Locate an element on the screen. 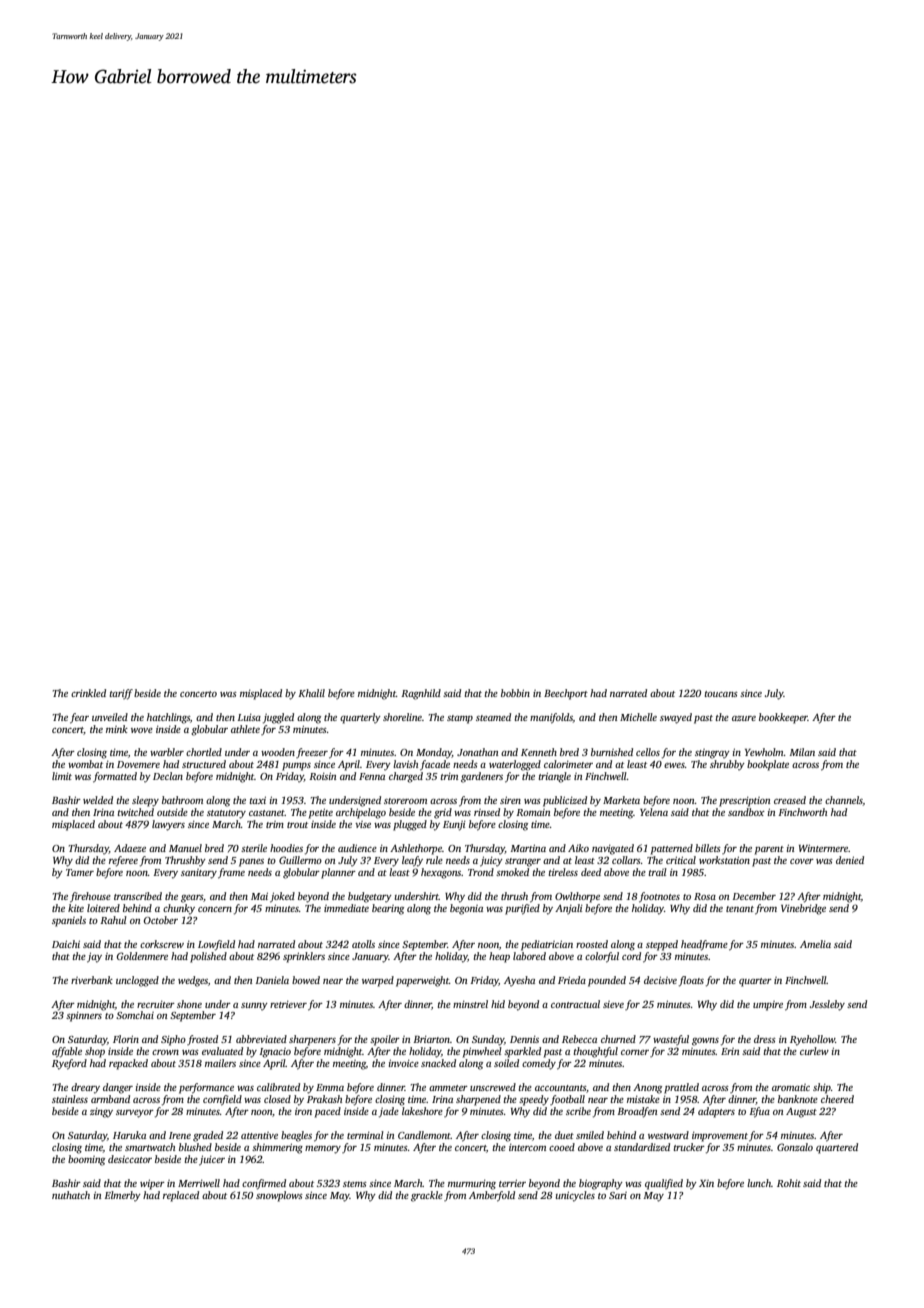 This screenshot has width=924, height=1308. Ayesha is located at coordinates (519, 981).
